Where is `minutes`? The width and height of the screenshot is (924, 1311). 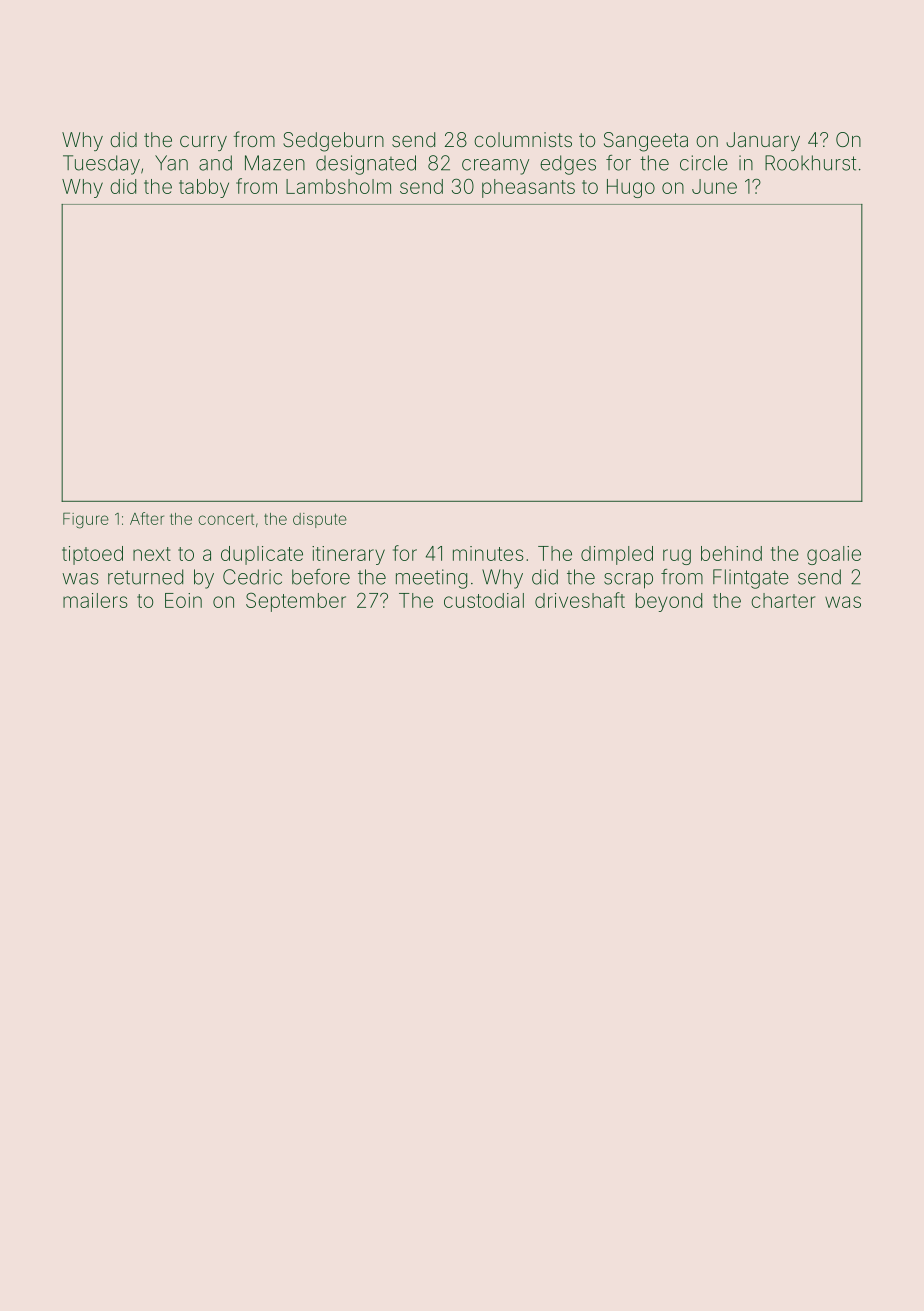 minutes is located at coordinates (488, 553).
